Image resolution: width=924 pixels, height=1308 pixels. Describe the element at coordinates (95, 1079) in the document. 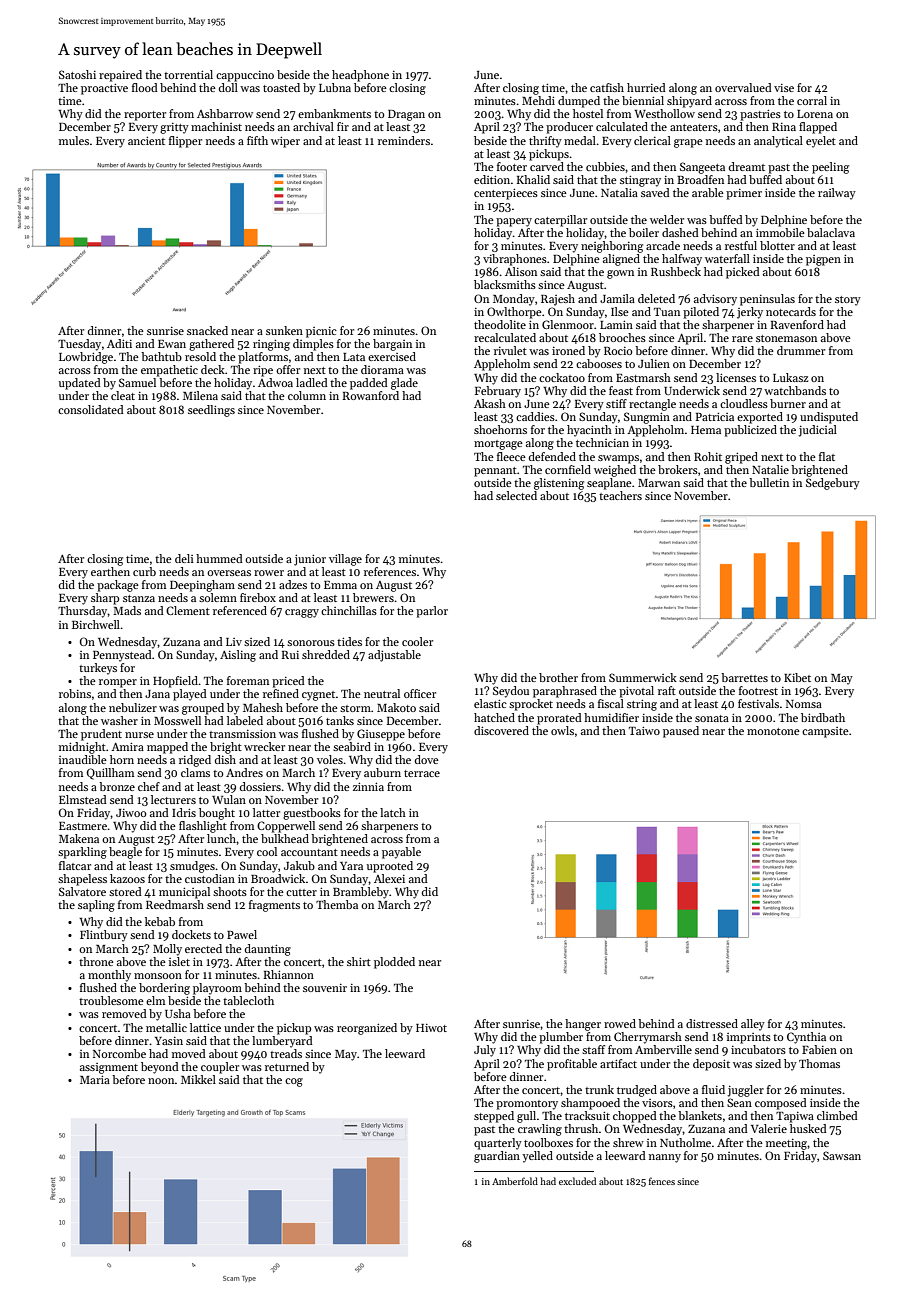

I see `Maria` at that location.
